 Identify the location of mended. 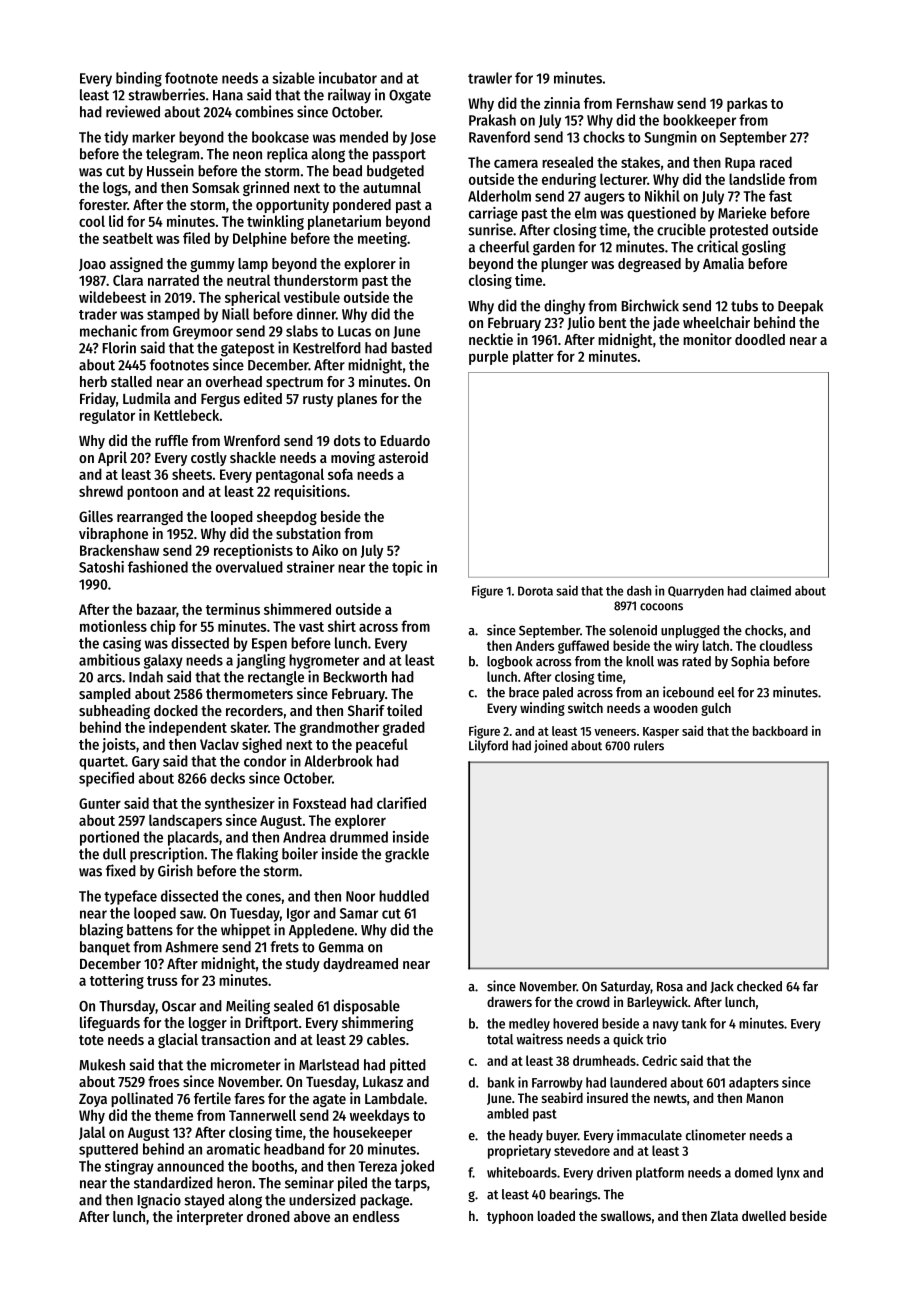
(364, 137).
